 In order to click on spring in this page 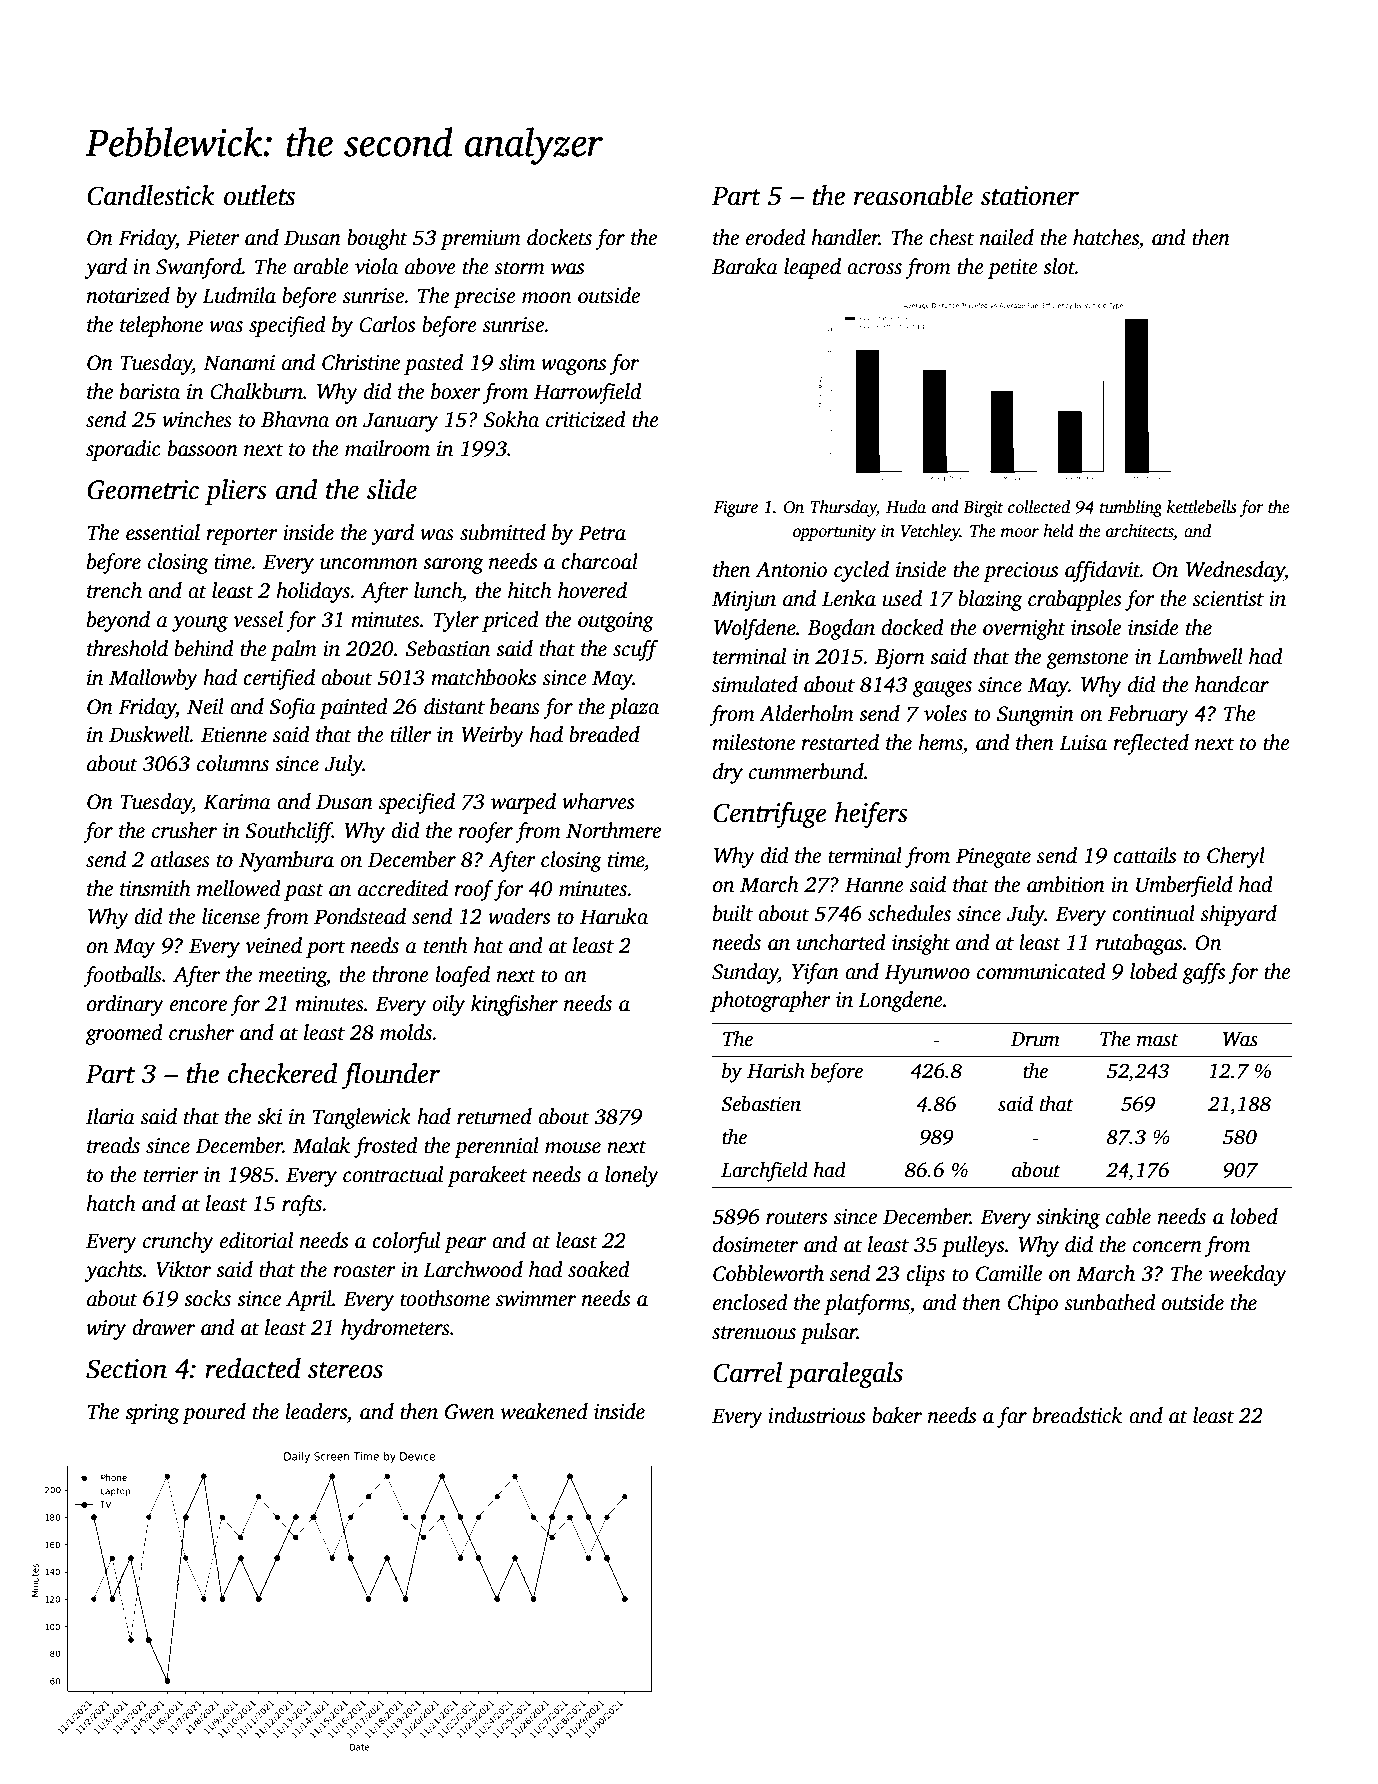, I will do `click(152, 1414)`.
